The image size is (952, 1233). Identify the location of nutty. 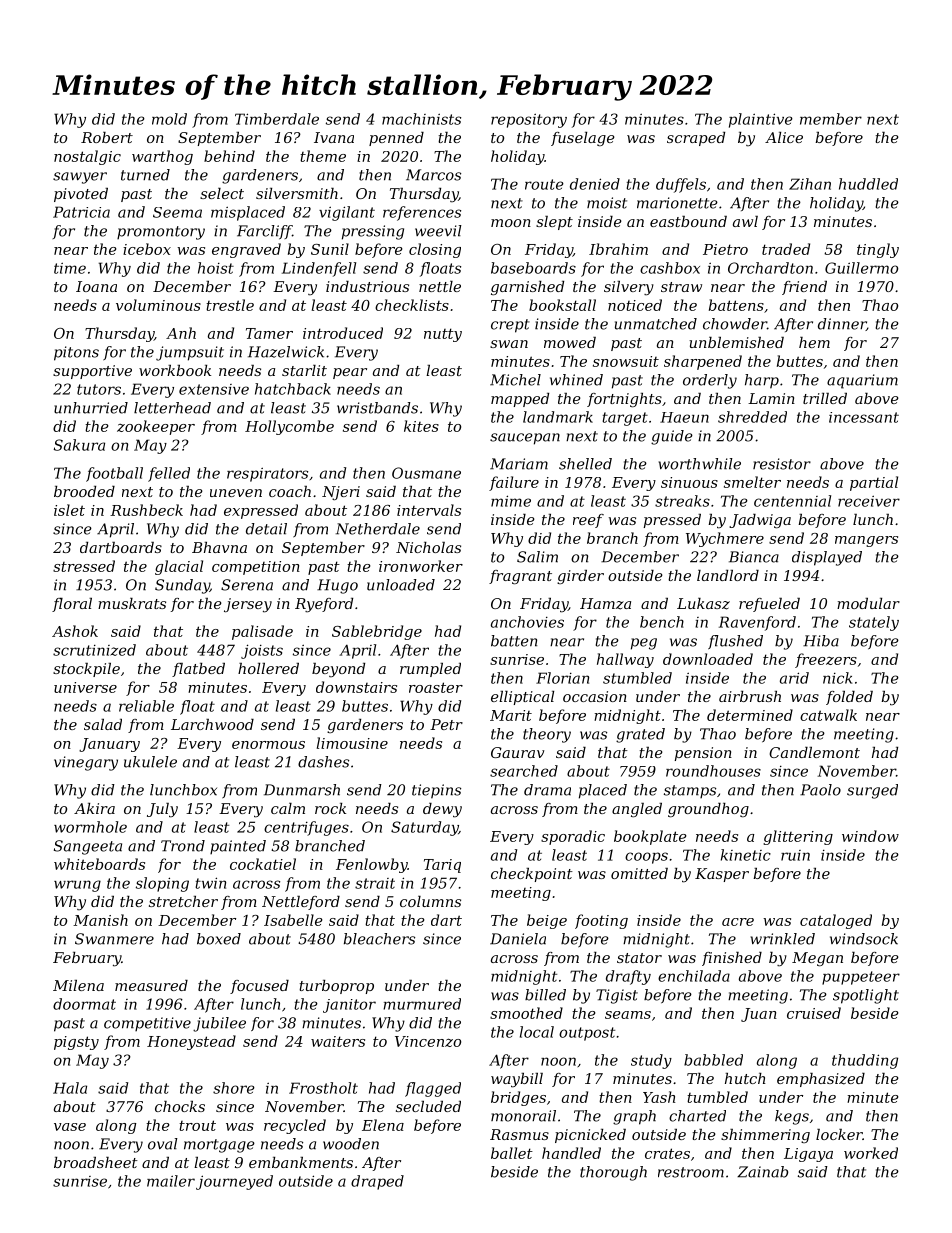
(443, 335).
